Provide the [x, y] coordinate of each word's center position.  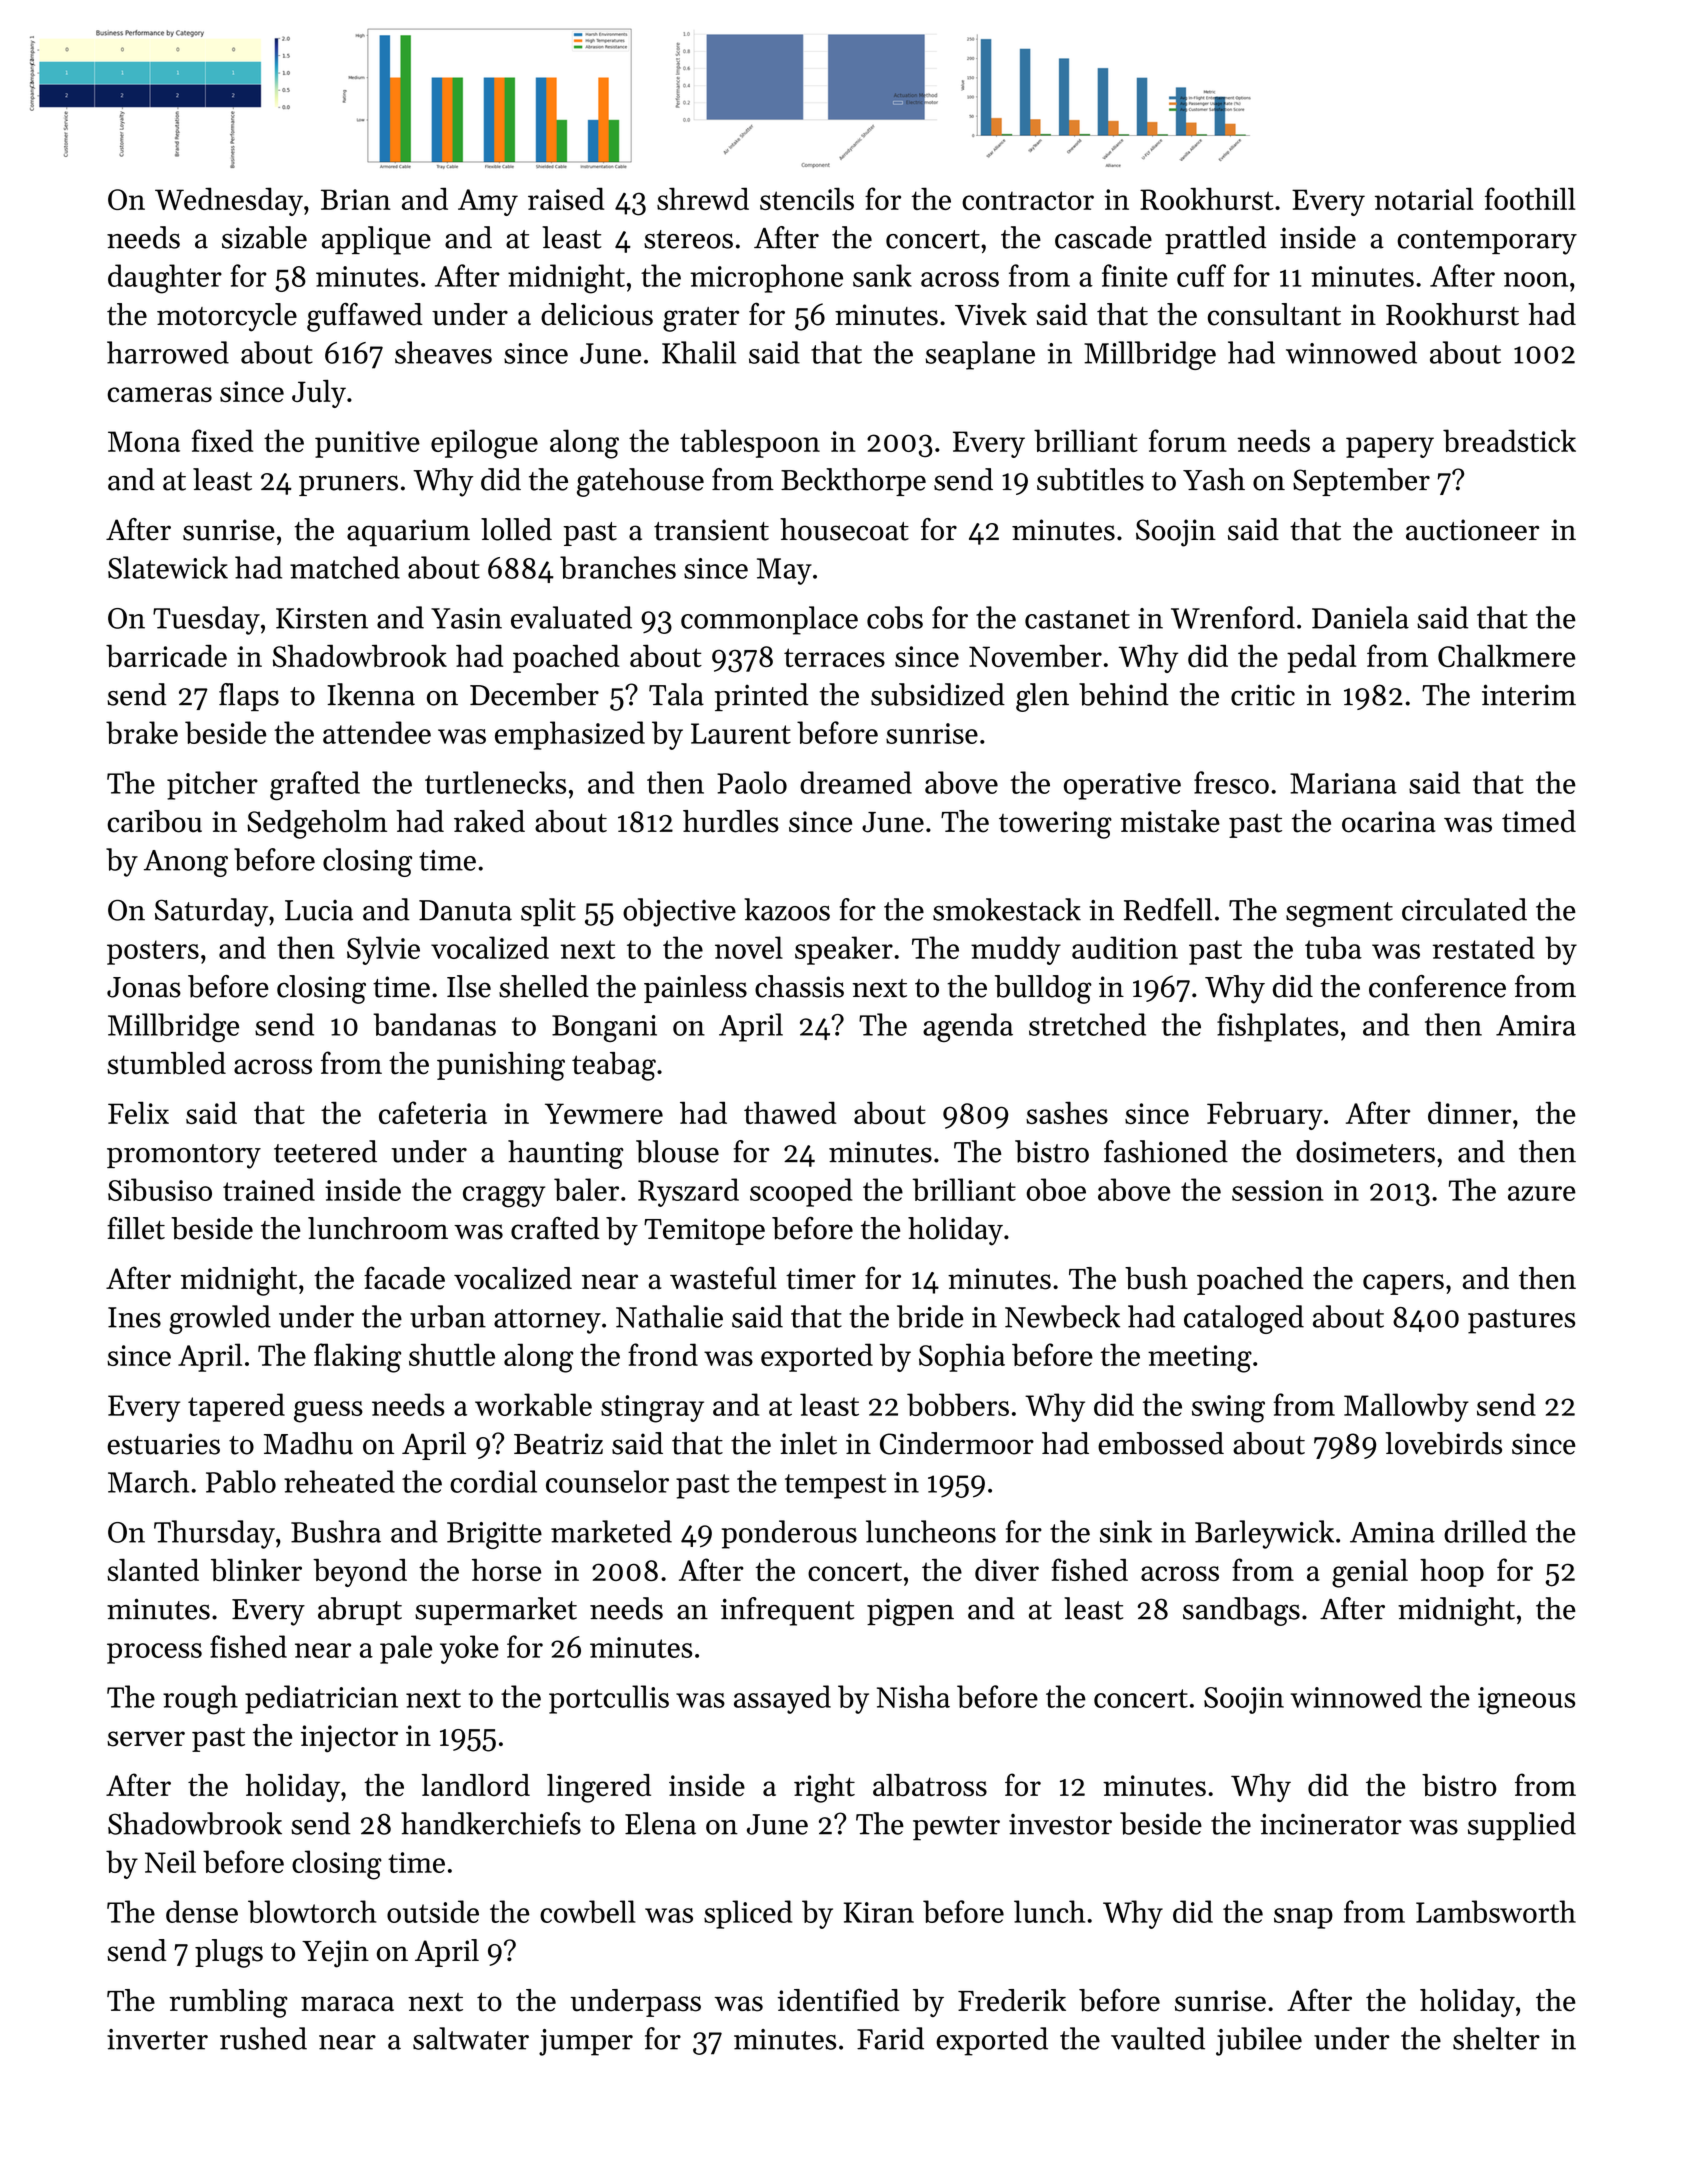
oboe [1056, 1189]
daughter [165, 279]
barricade [166, 655]
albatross [930, 1785]
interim [1529, 695]
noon [1536, 279]
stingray [652, 1409]
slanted [153, 1570]
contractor [1028, 200]
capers [1403, 1284]
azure [1542, 1193]
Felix [138, 1113]
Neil [170, 1861]
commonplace [769, 620]
